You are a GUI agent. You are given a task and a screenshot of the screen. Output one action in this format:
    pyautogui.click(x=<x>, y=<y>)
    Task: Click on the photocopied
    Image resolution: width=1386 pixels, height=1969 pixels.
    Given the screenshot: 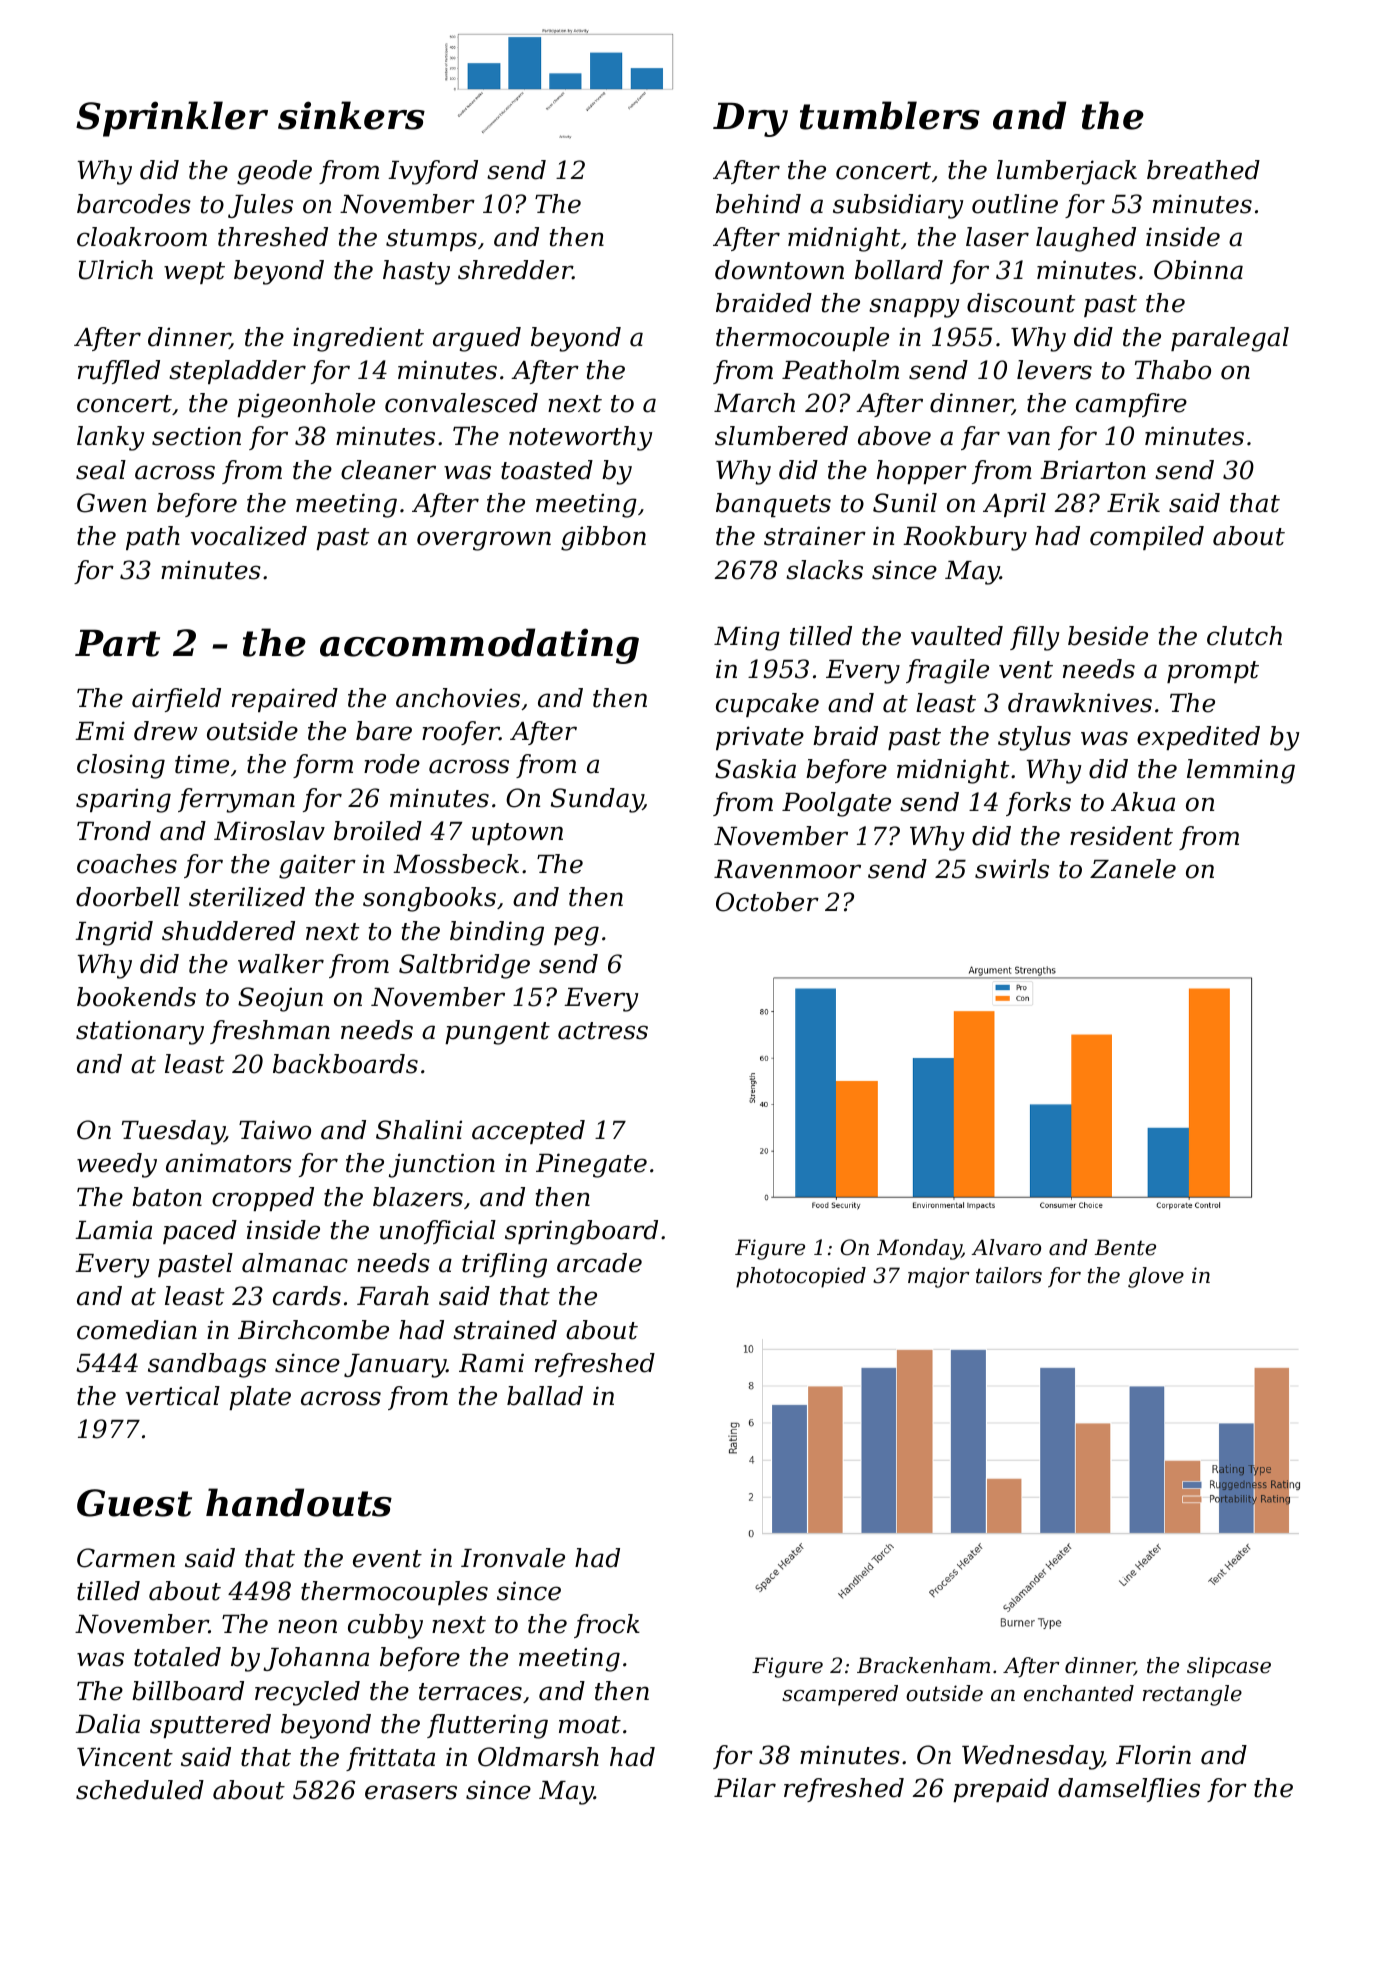 What is the action you would take?
    pyautogui.click(x=801, y=1277)
